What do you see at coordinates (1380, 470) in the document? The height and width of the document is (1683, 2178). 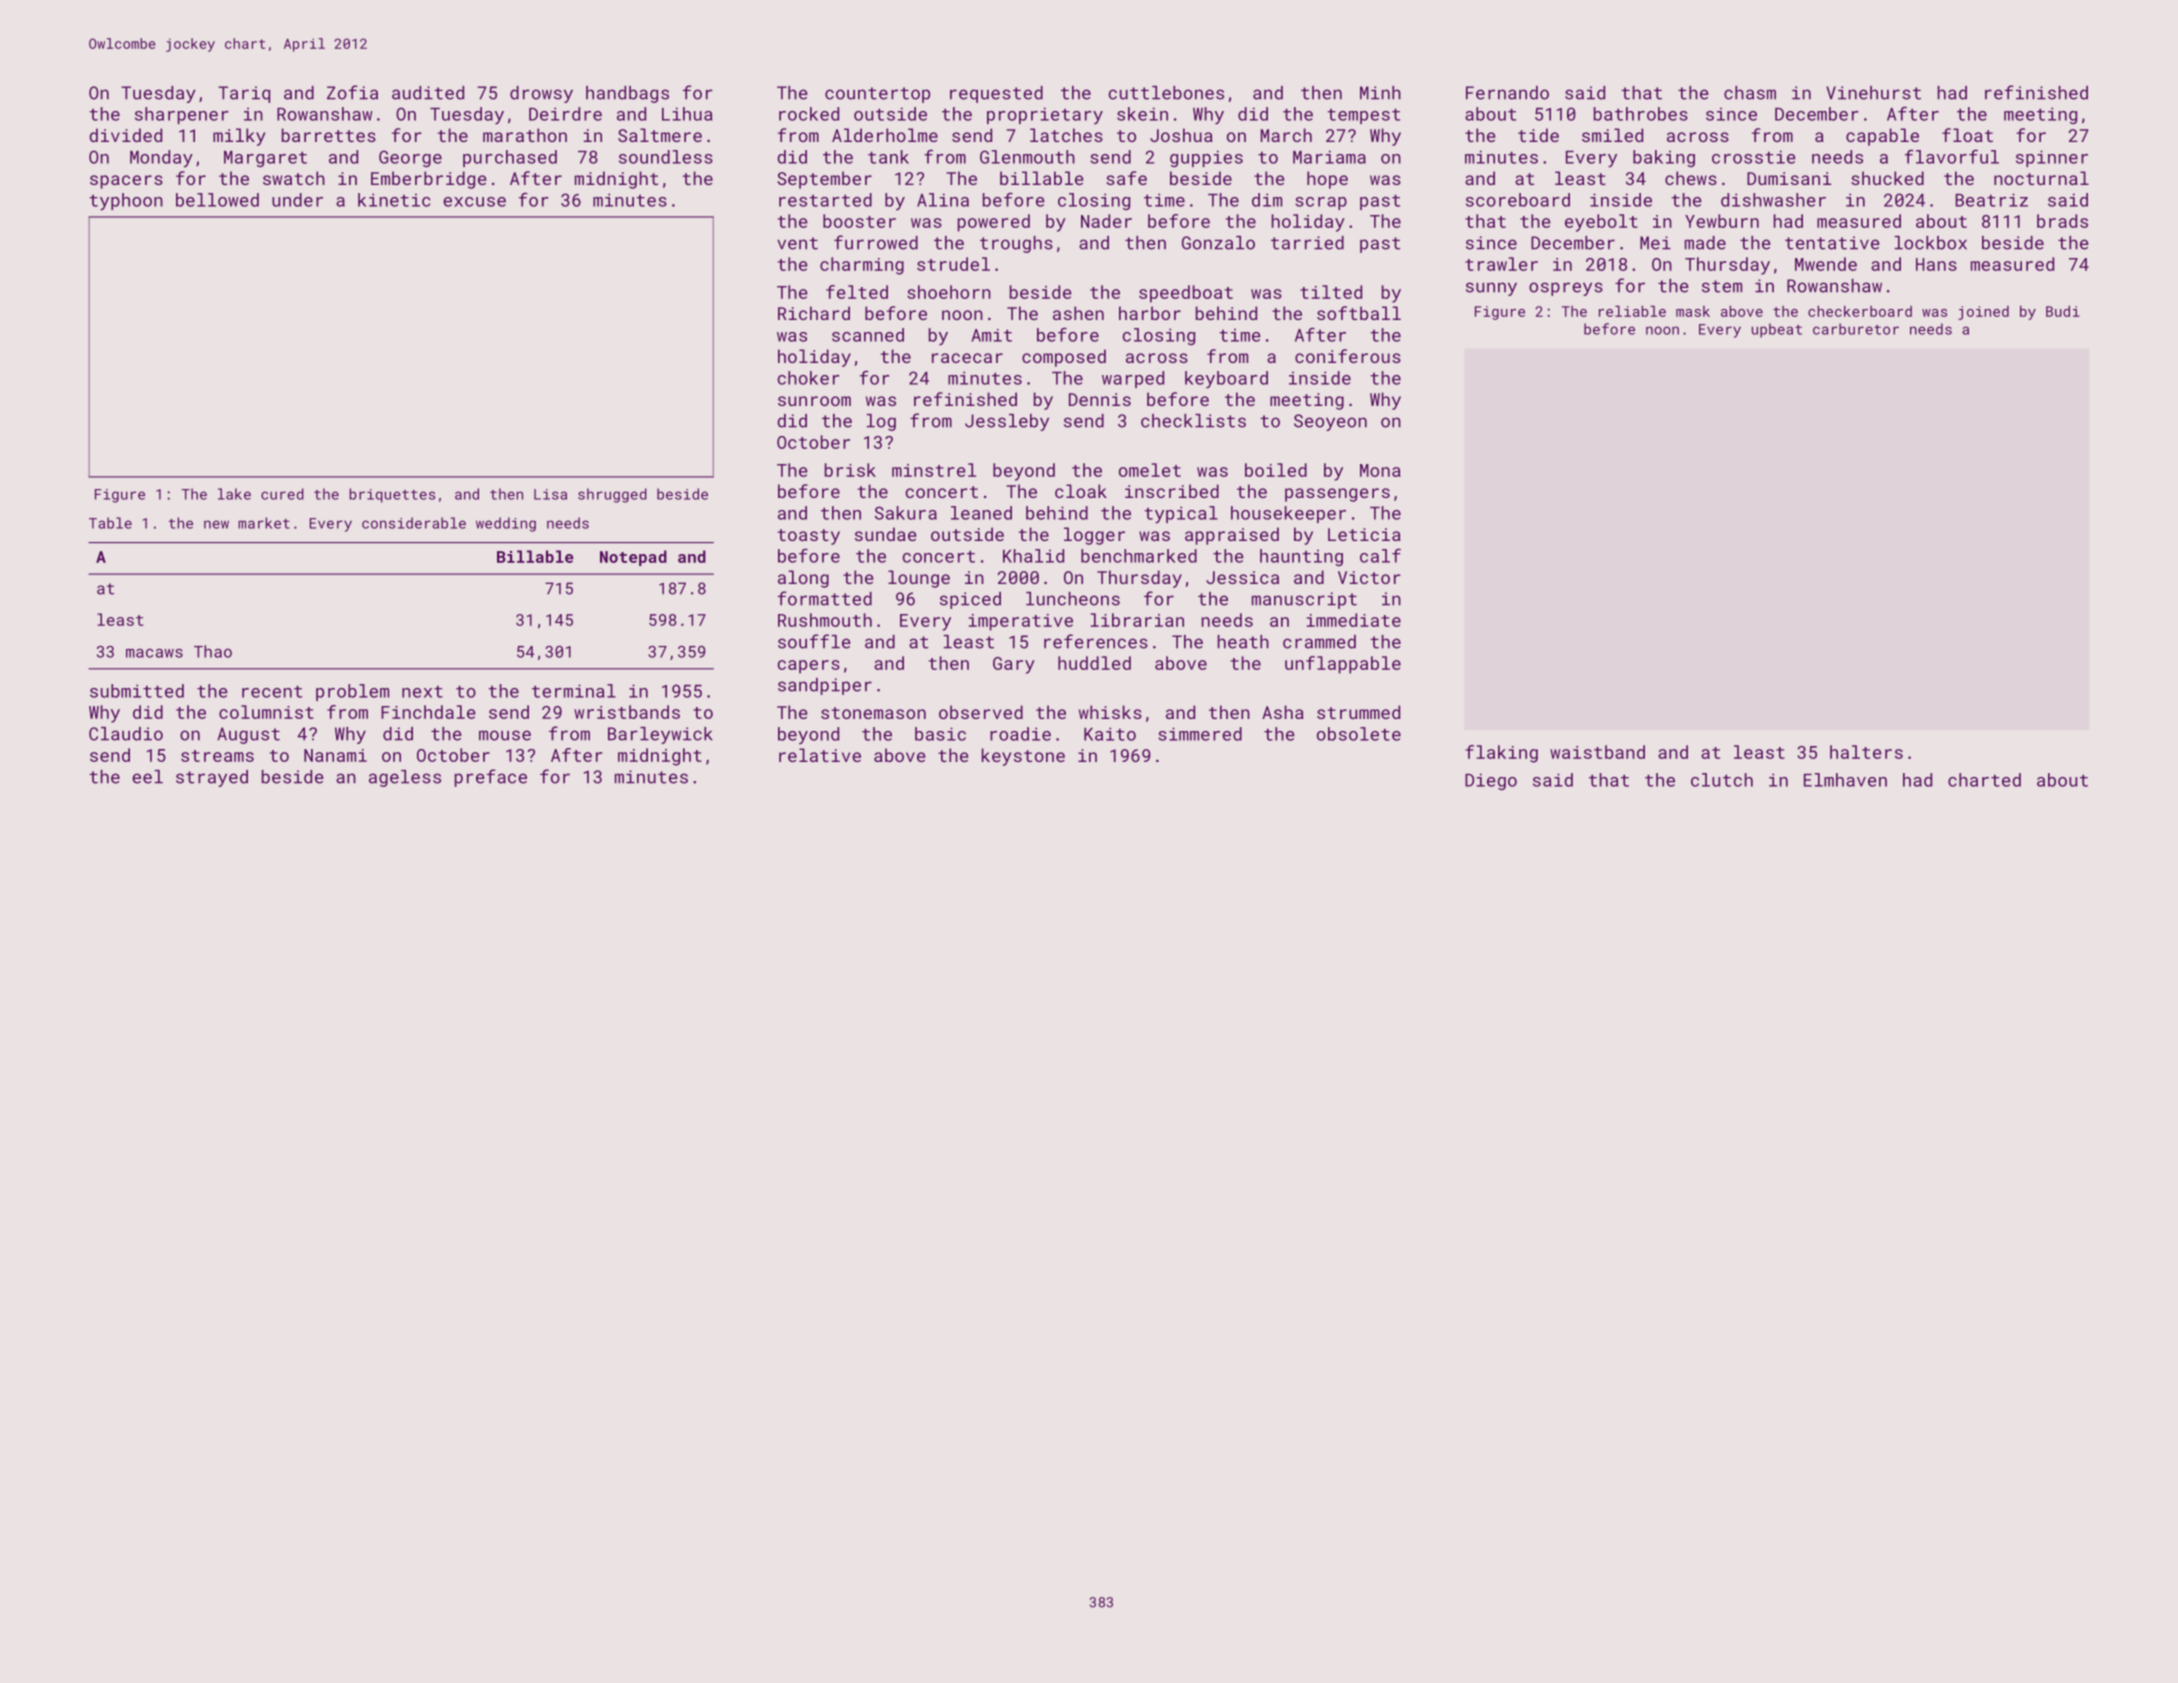 I see `Mona` at bounding box center [1380, 470].
